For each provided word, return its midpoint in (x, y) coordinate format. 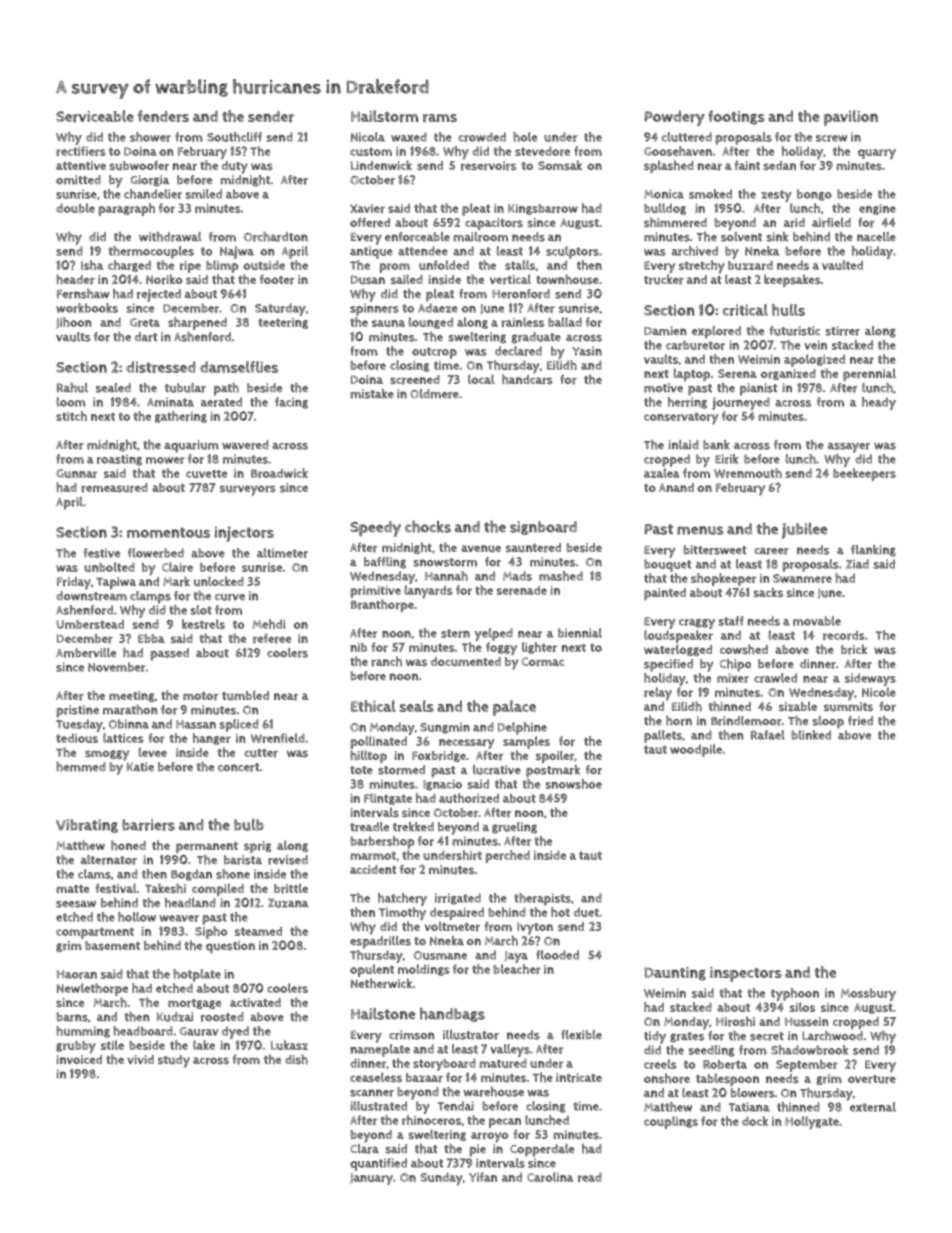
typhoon (795, 994)
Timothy (402, 914)
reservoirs (488, 166)
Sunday (441, 1179)
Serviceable (95, 116)
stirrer (842, 331)
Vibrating (87, 826)
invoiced (79, 1059)
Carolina (550, 1177)
